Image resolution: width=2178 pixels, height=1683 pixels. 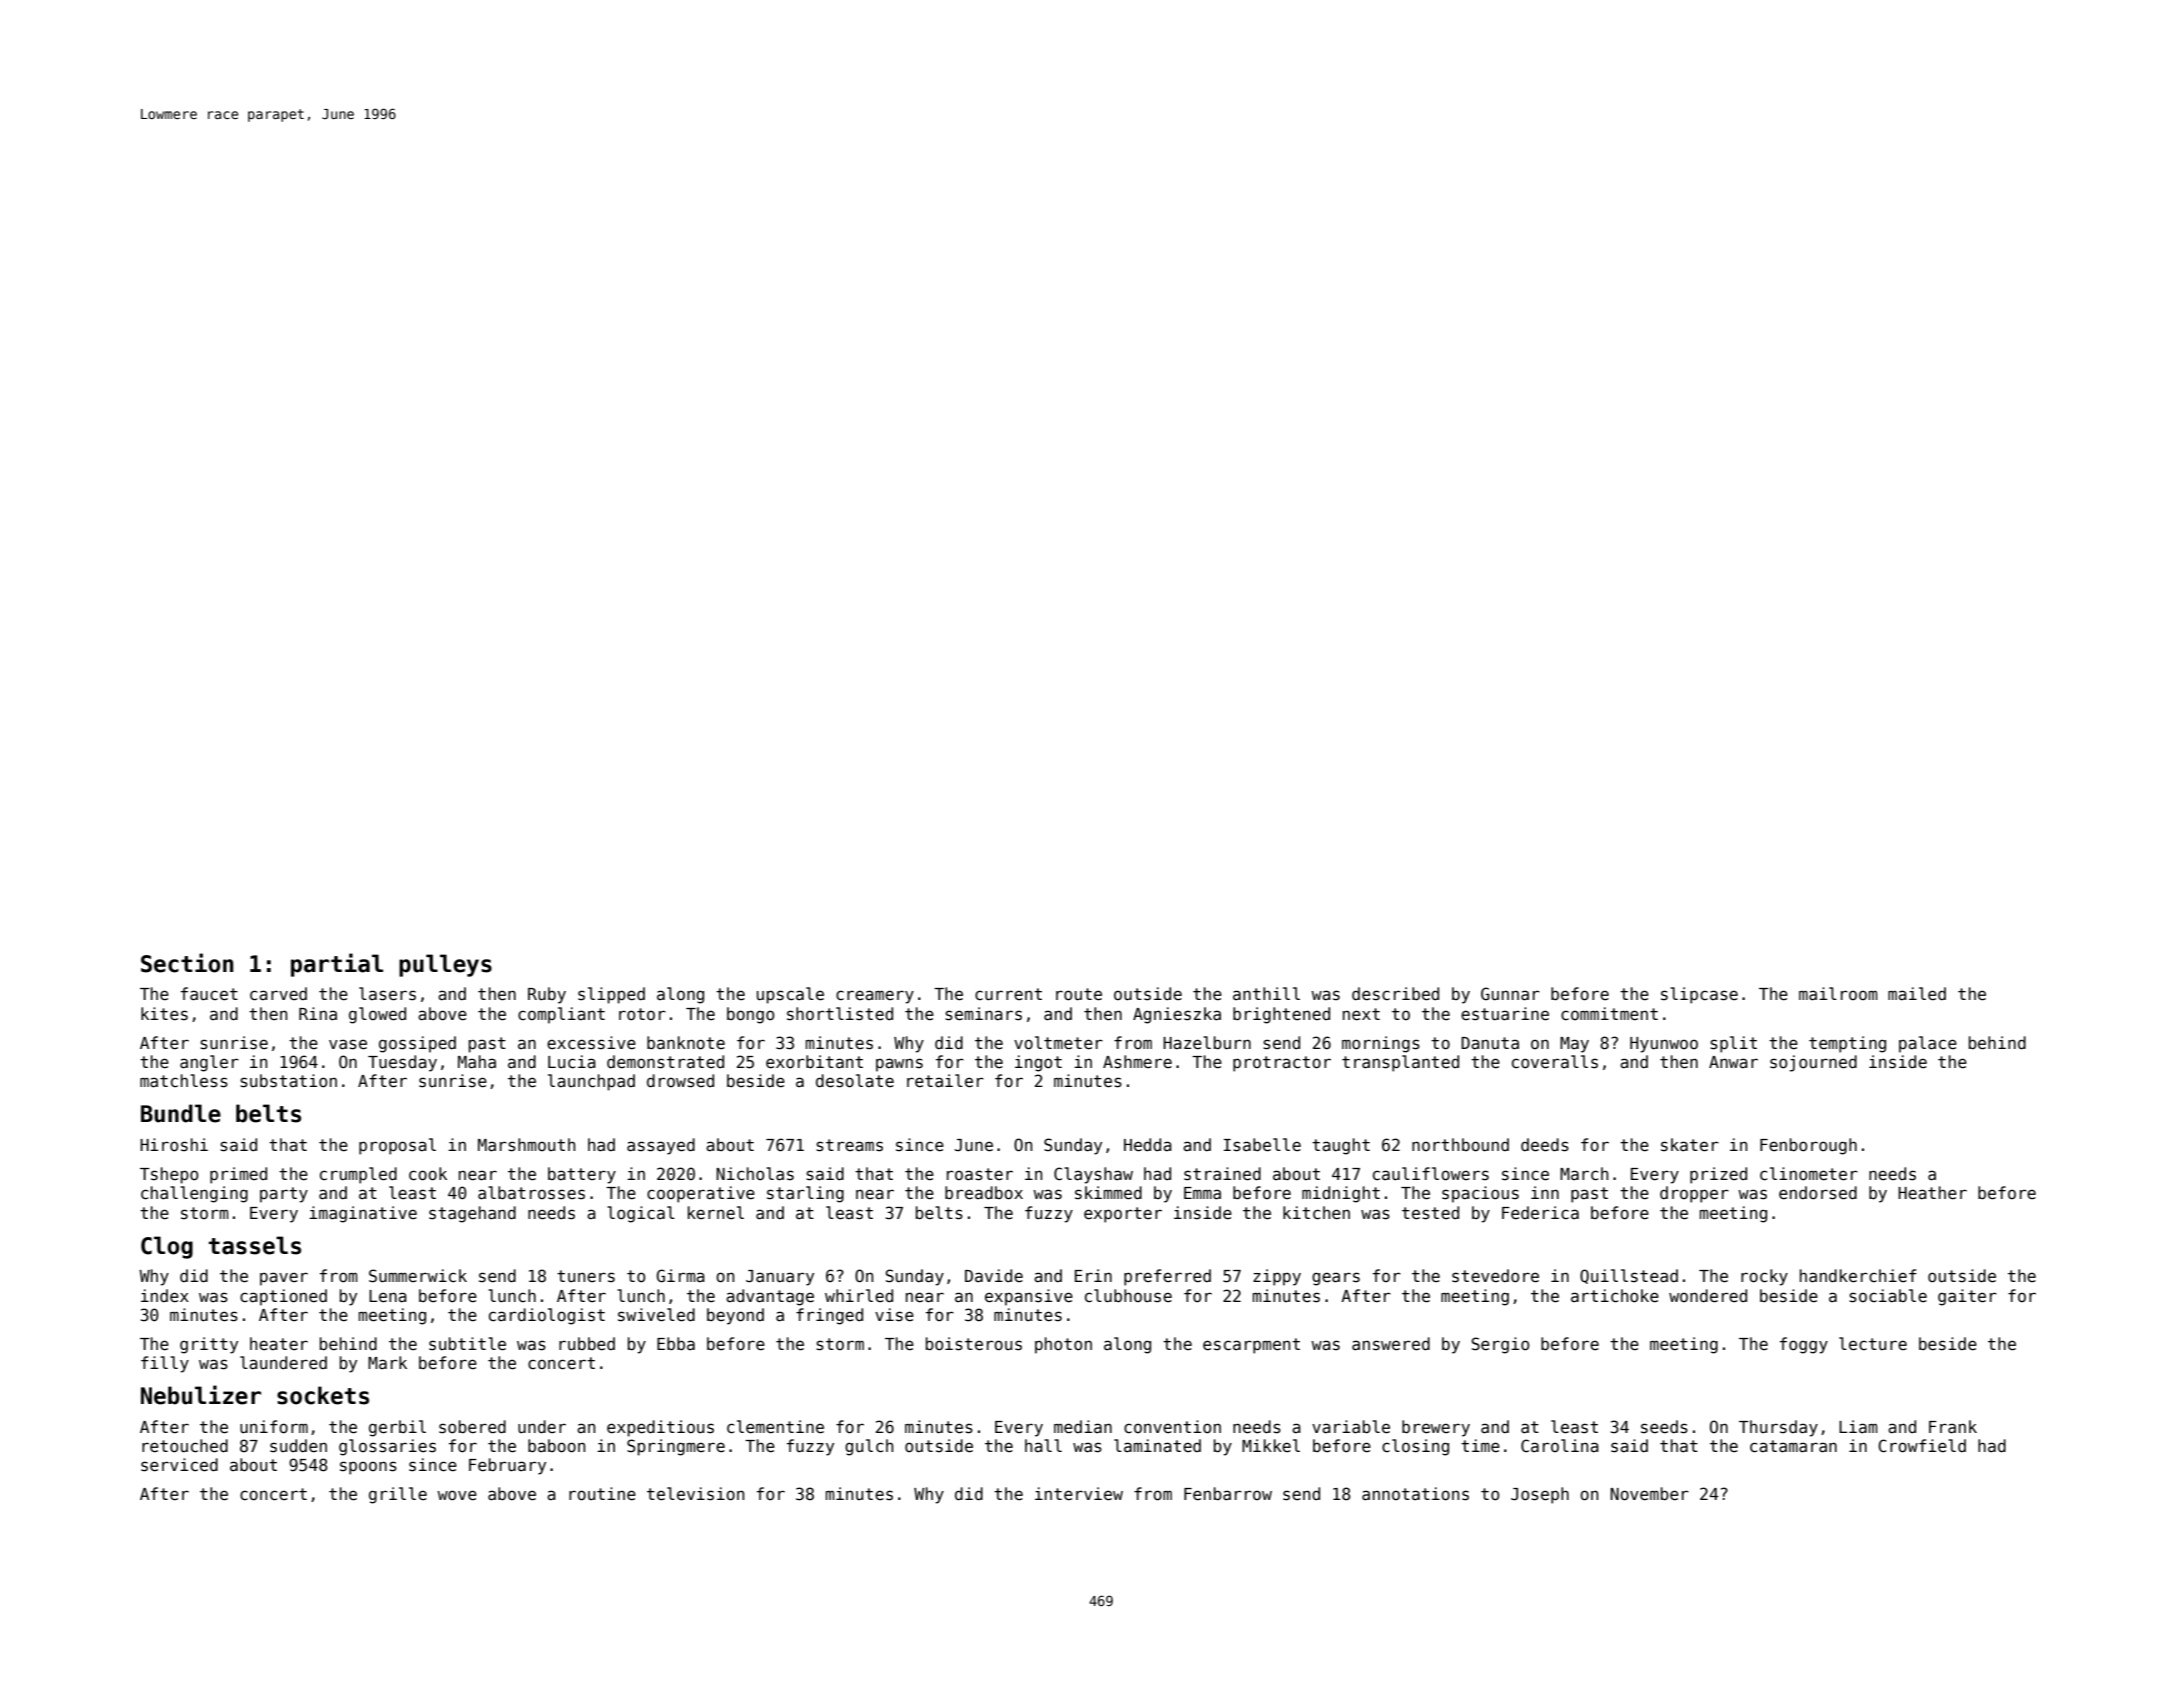 What do you see at coordinates (1029, 1297) in the document?
I see `expansive` at bounding box center [1029, 1297].
